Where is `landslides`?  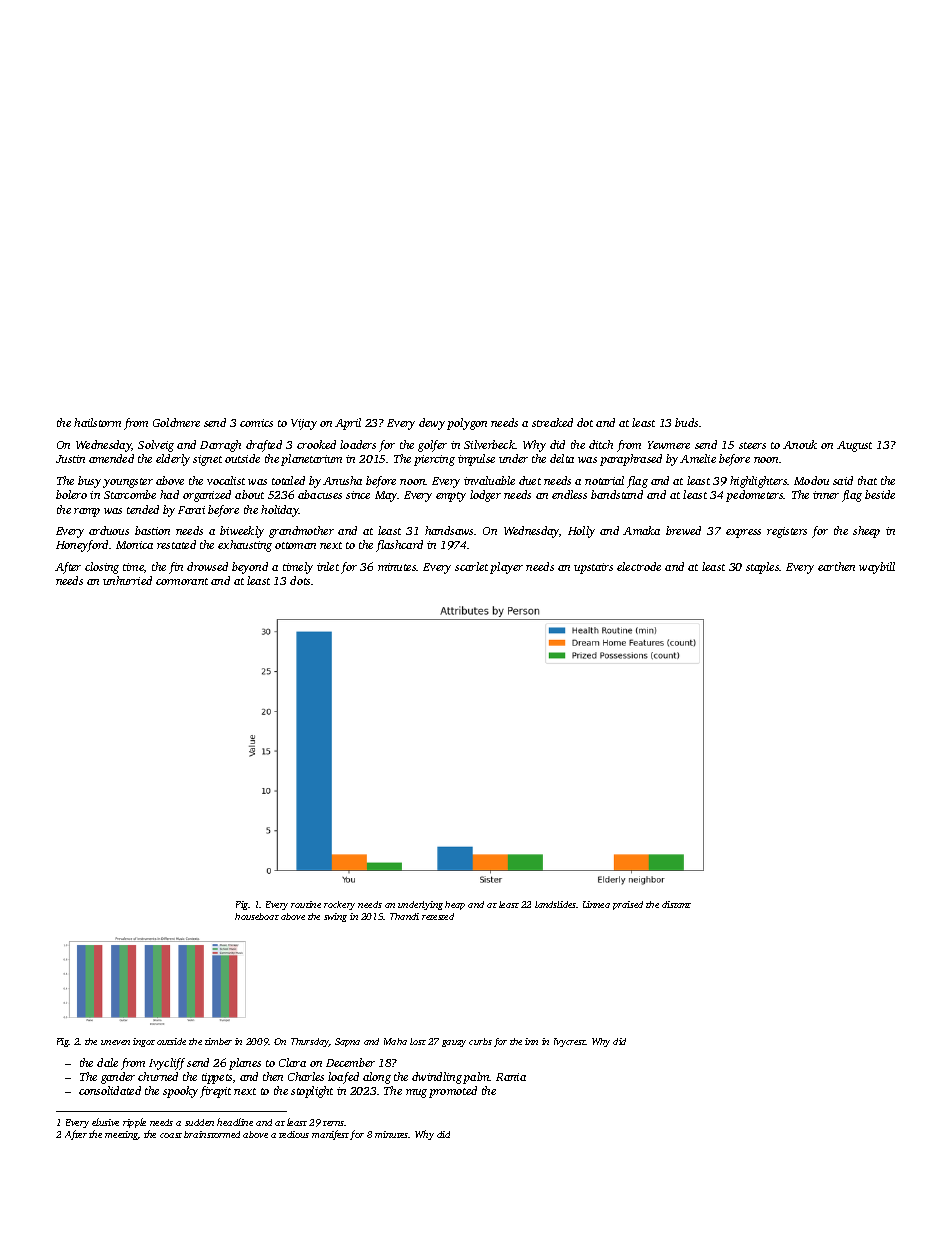
landslides is located at coordinates (556, 904).
